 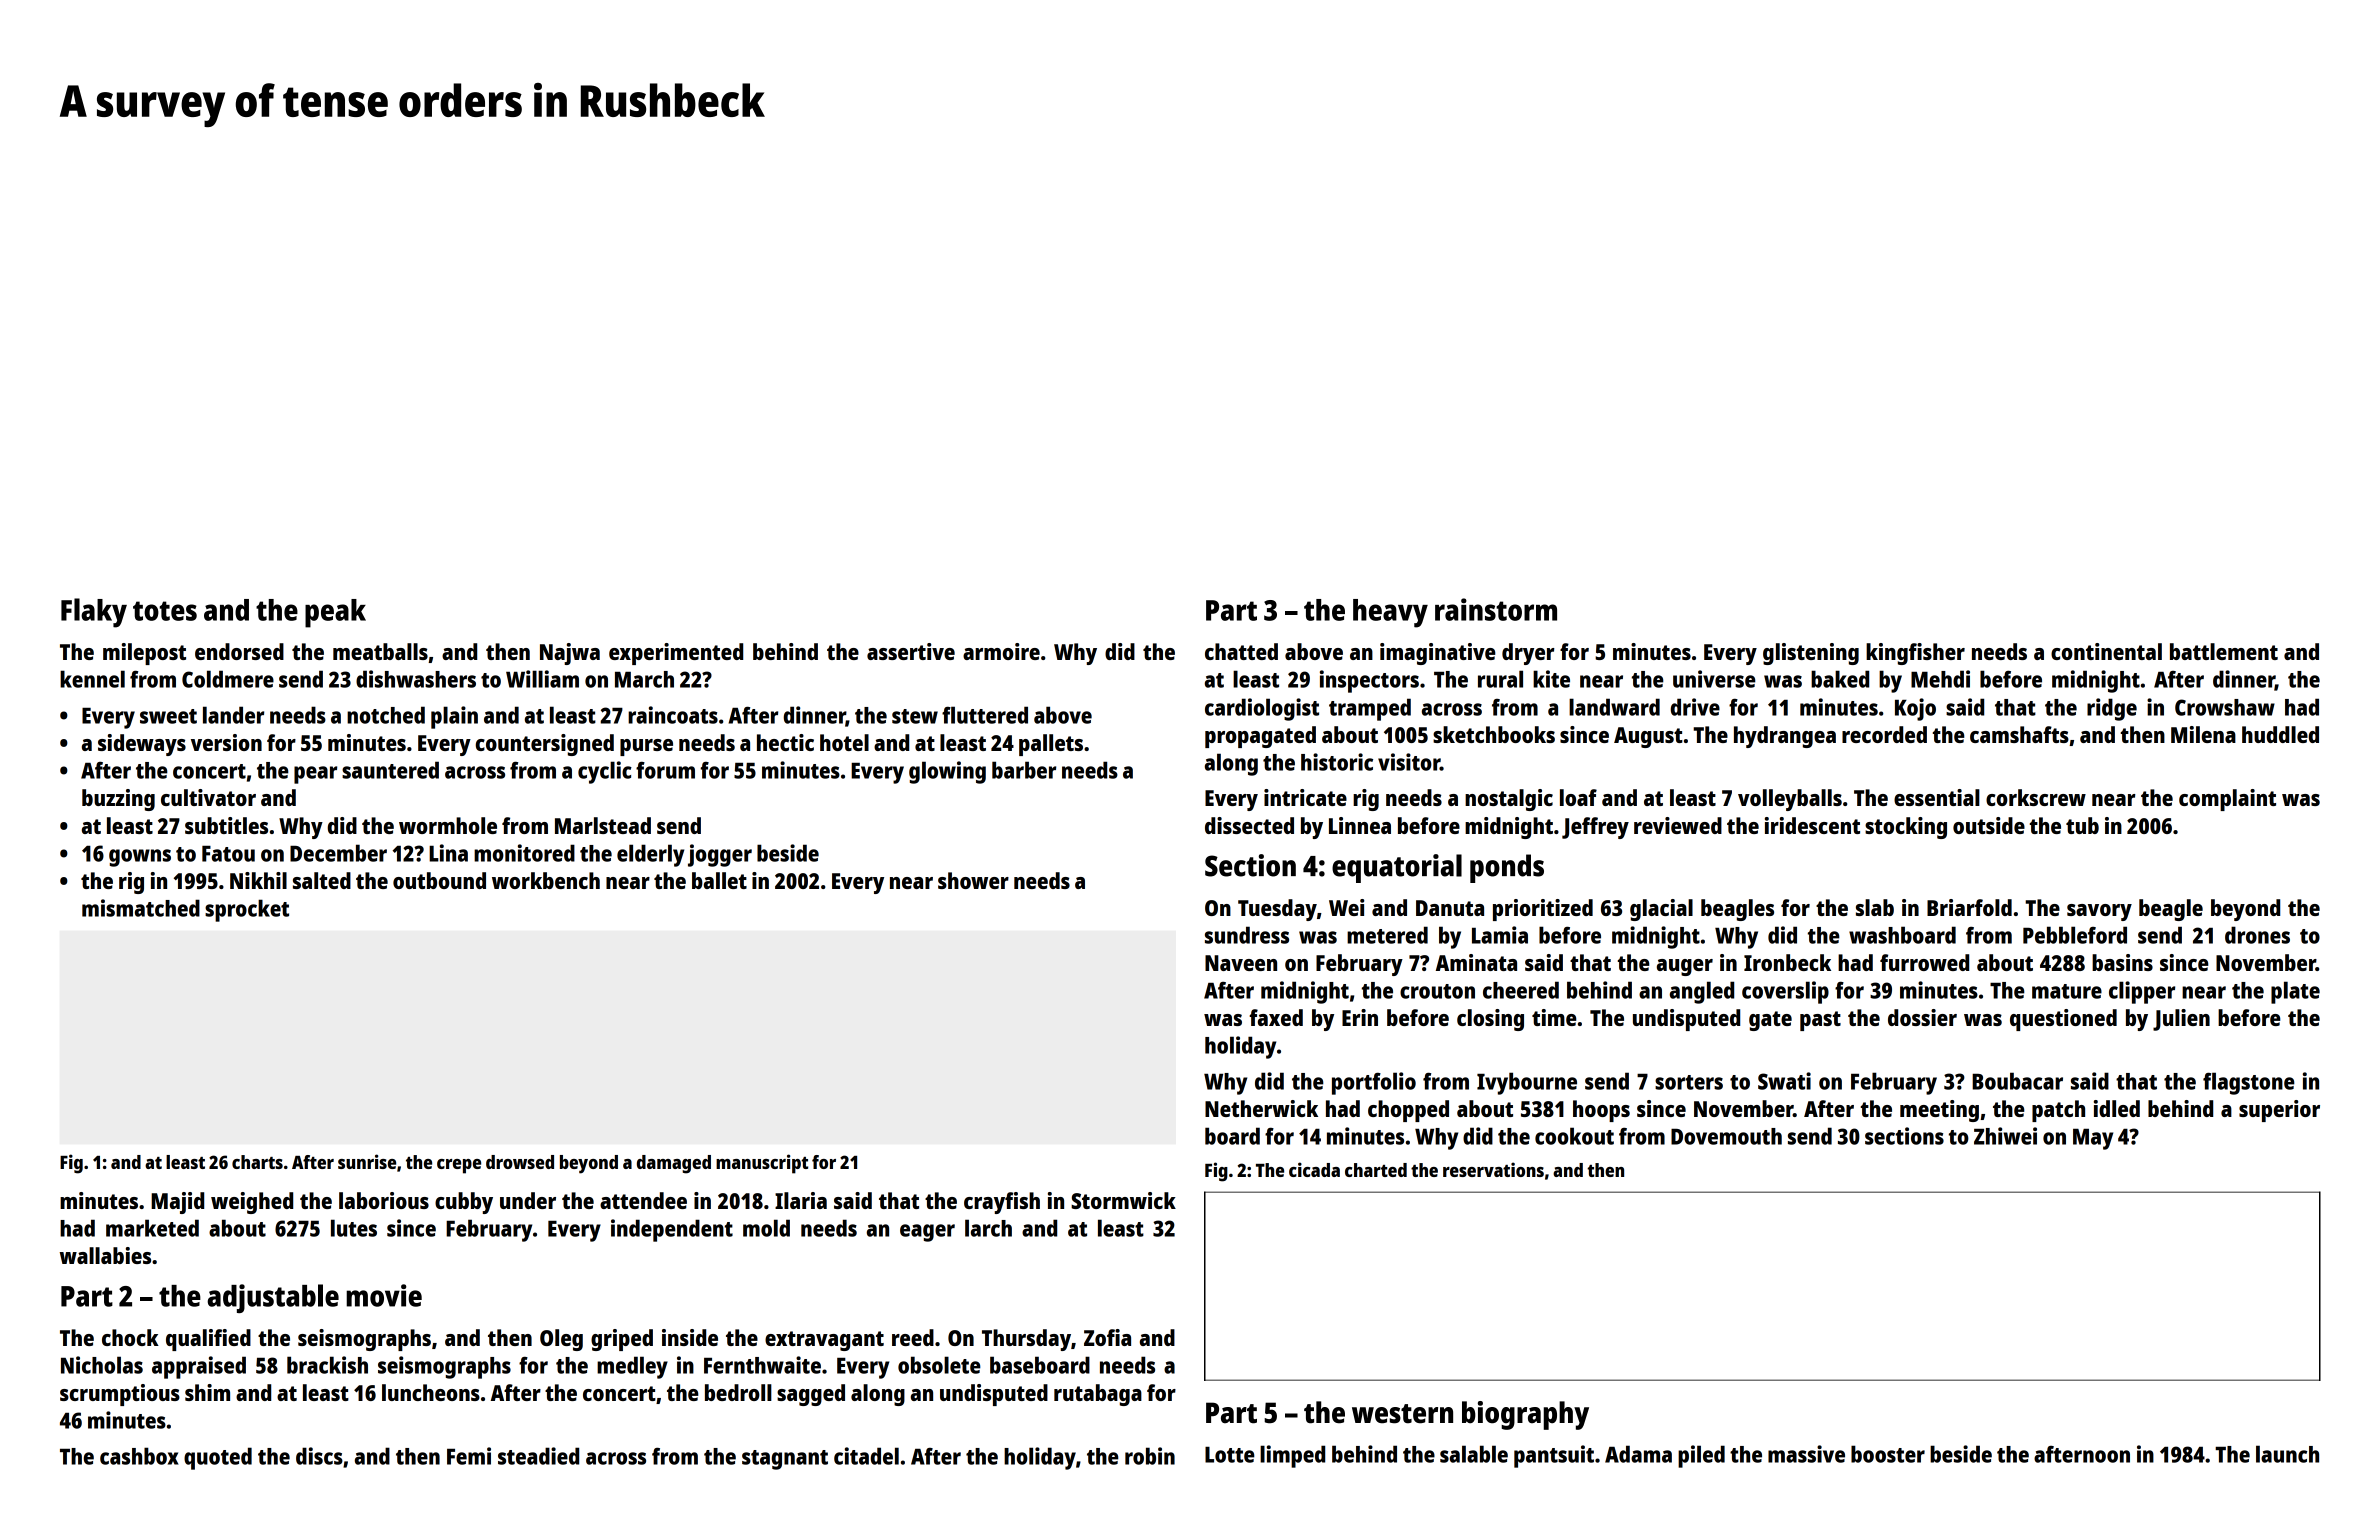 What do you see at coordinates (1107, 1337) in the document?
I see `Zofia` at bounding box center [1107, 1337].
